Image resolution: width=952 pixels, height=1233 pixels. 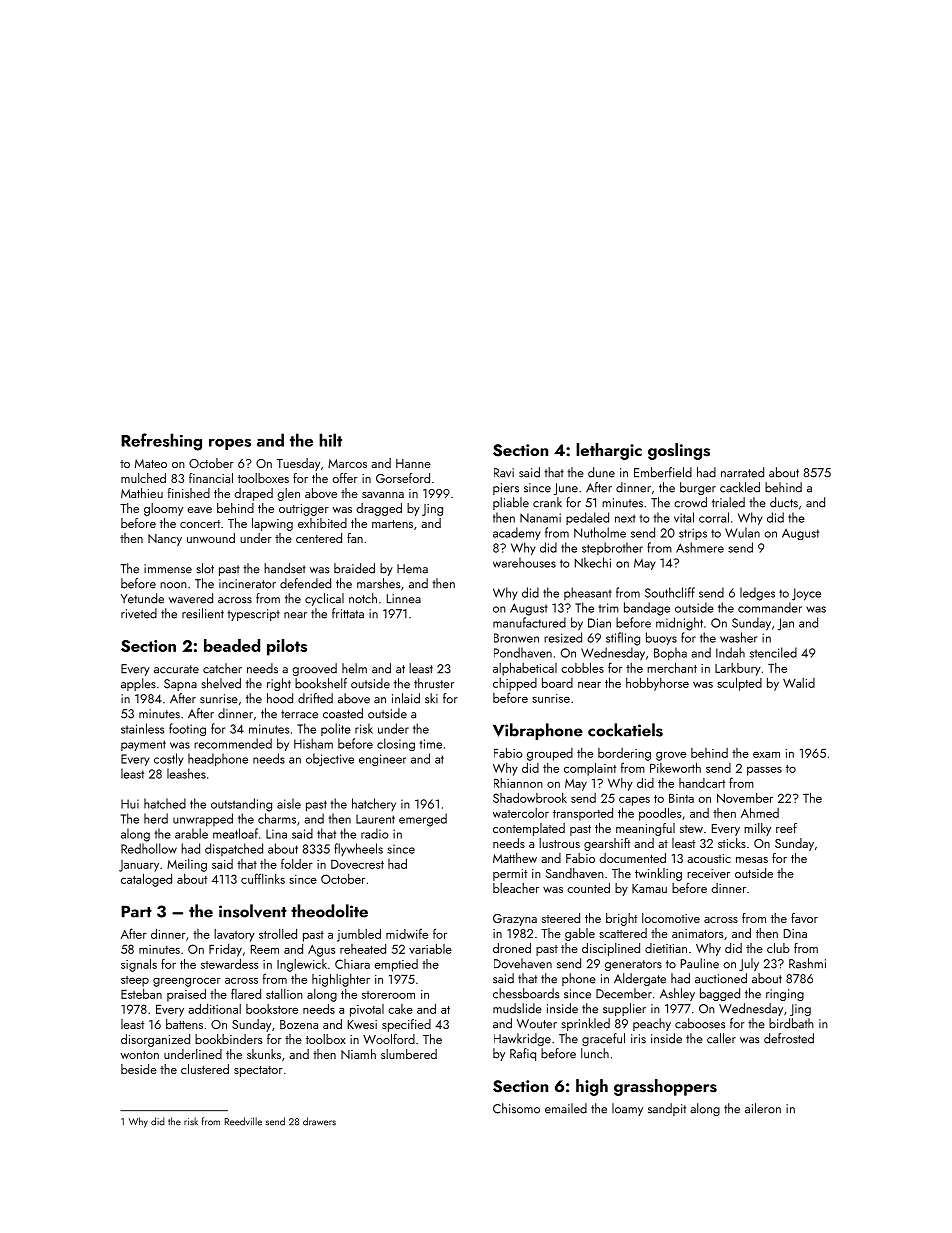 What do you see at coordinates (211, 478) in the page?
I see `financial` at bounding box center [211, 478].
